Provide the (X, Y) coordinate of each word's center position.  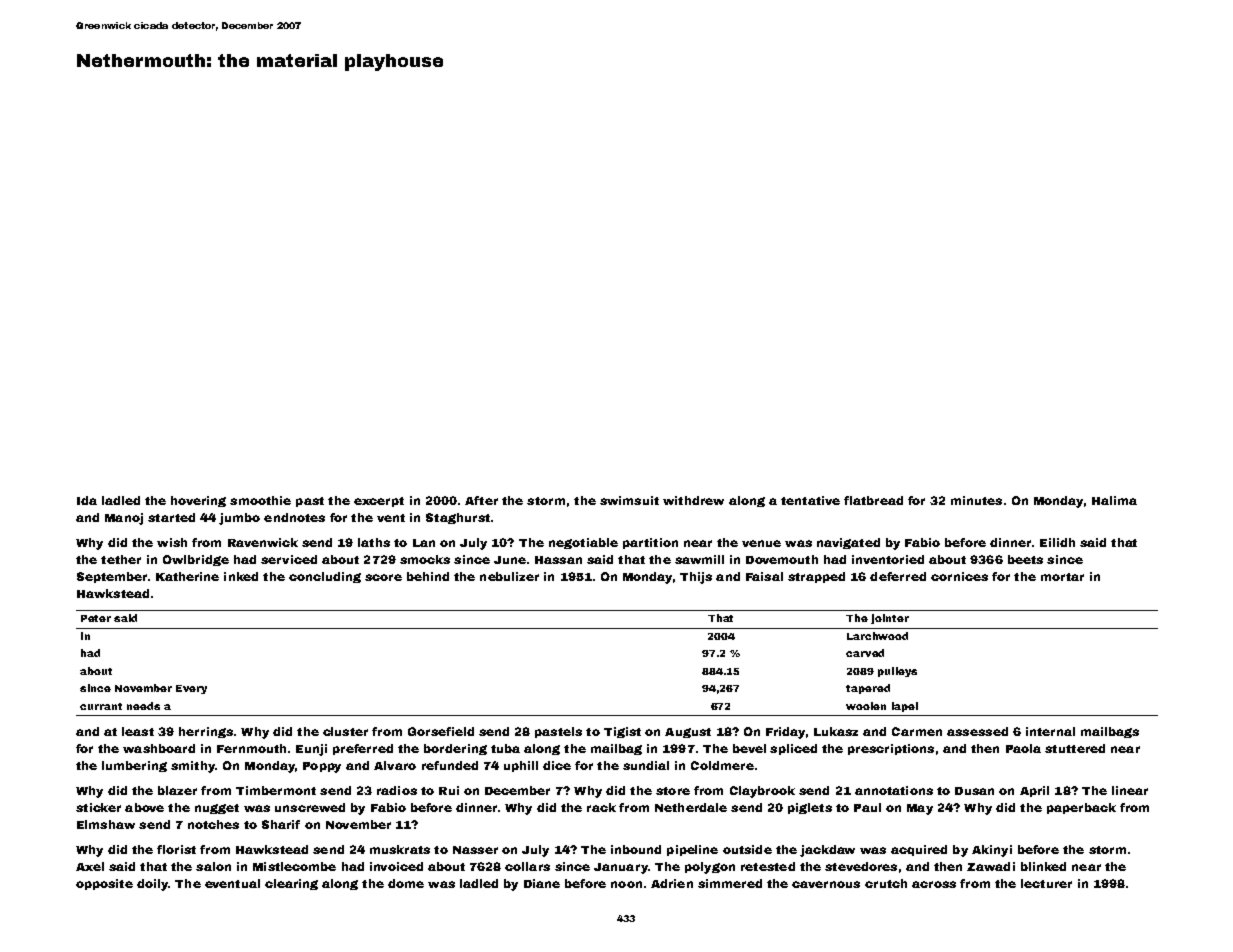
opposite (104, 884)
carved (865, 653)
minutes (976, 500)
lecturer (1046, 883)
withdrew (693, 500)
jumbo (239, 519)
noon (626, 884)
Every (191, 689)
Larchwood (877, 636)
